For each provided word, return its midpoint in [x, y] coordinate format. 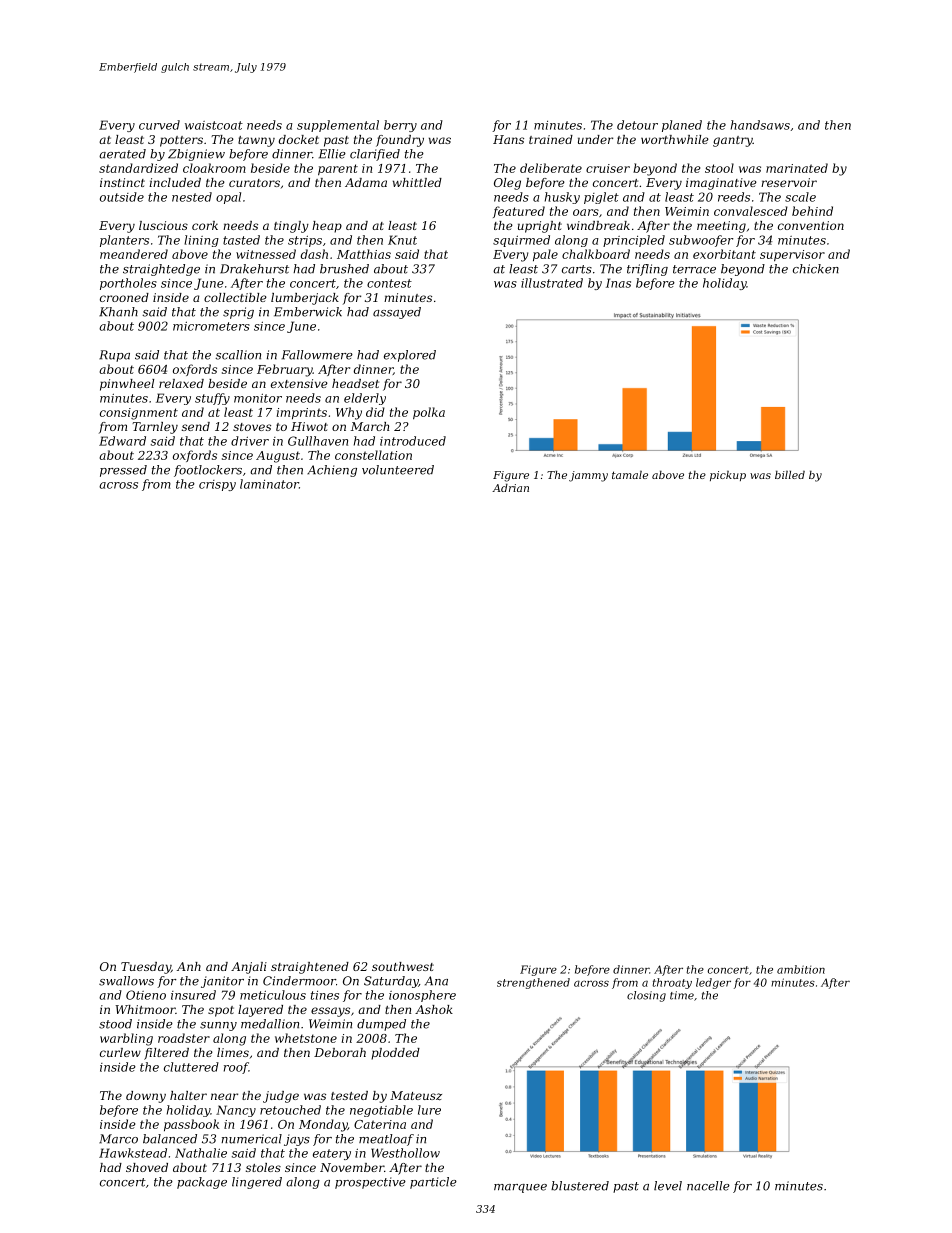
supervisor [792, 256]
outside [122, 197]
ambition [801, 969]
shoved [147, 1167]
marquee [520, 1188]
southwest [403, 966]
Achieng [332, 471]
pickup [728, 475]
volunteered [398, 470]
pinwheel [127, 385]
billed [790, 474]
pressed [123, 471]
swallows [126, 981]
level [668, 1186]
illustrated [552, 283]
